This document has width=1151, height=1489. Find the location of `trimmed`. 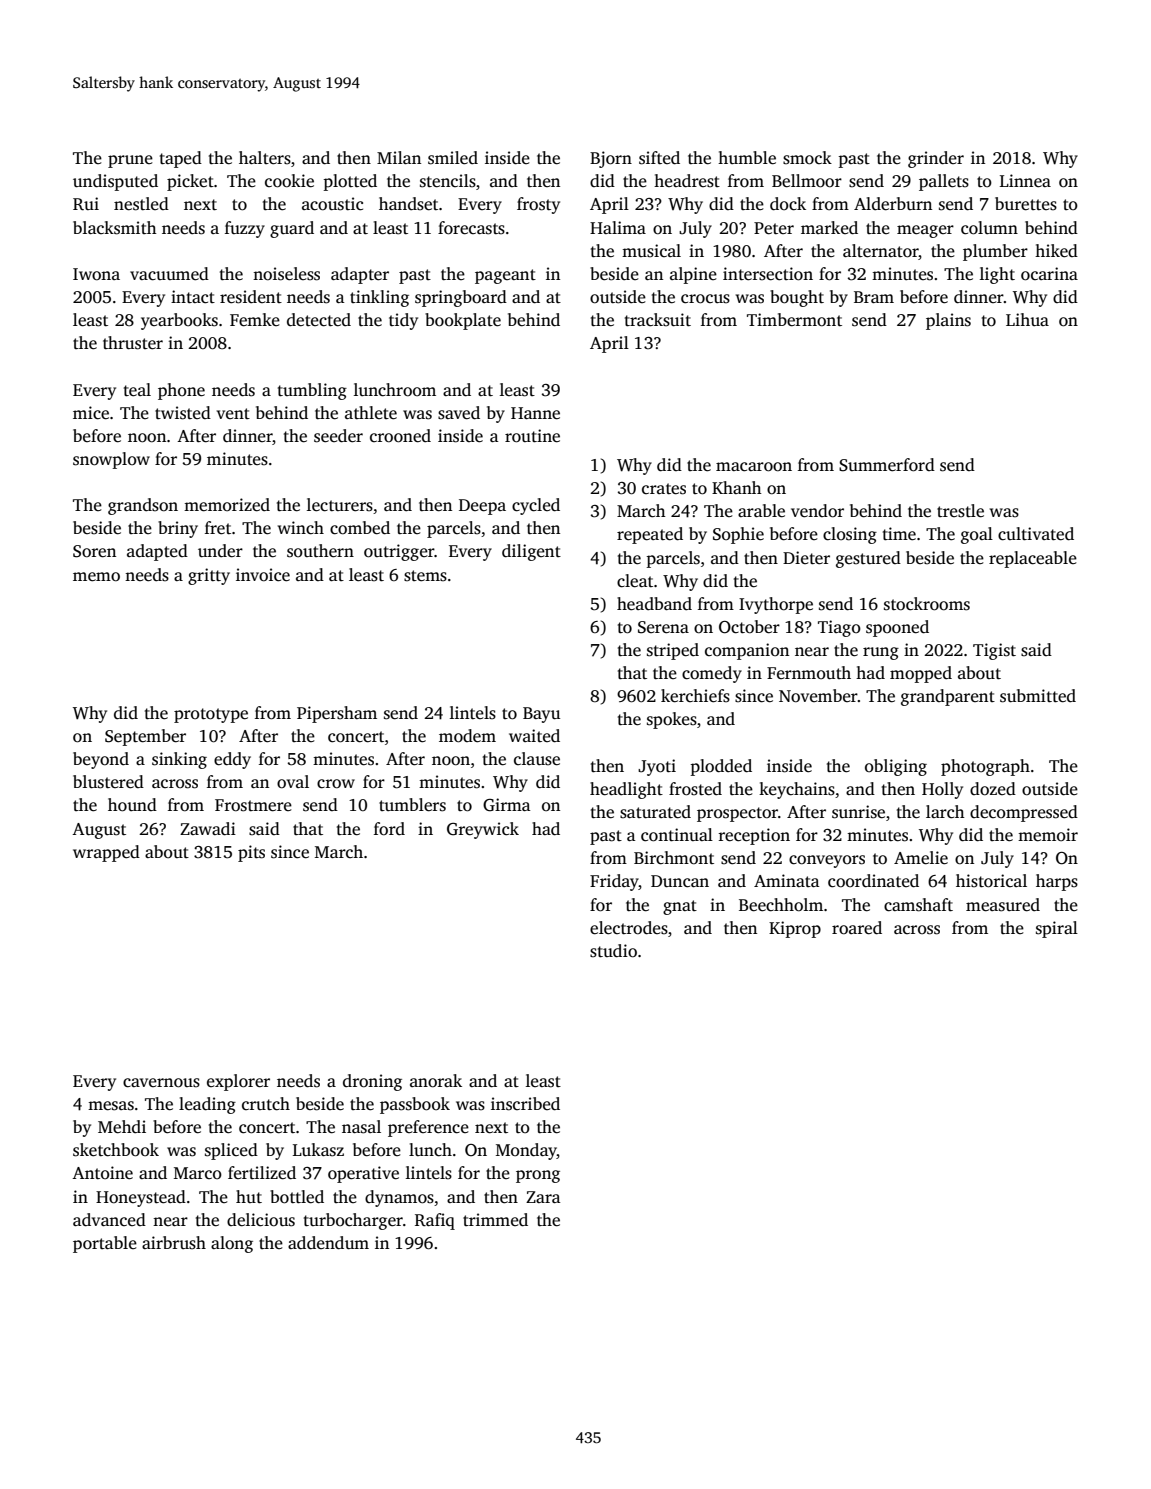

trimmed is located at coordinates (495, 1220).
